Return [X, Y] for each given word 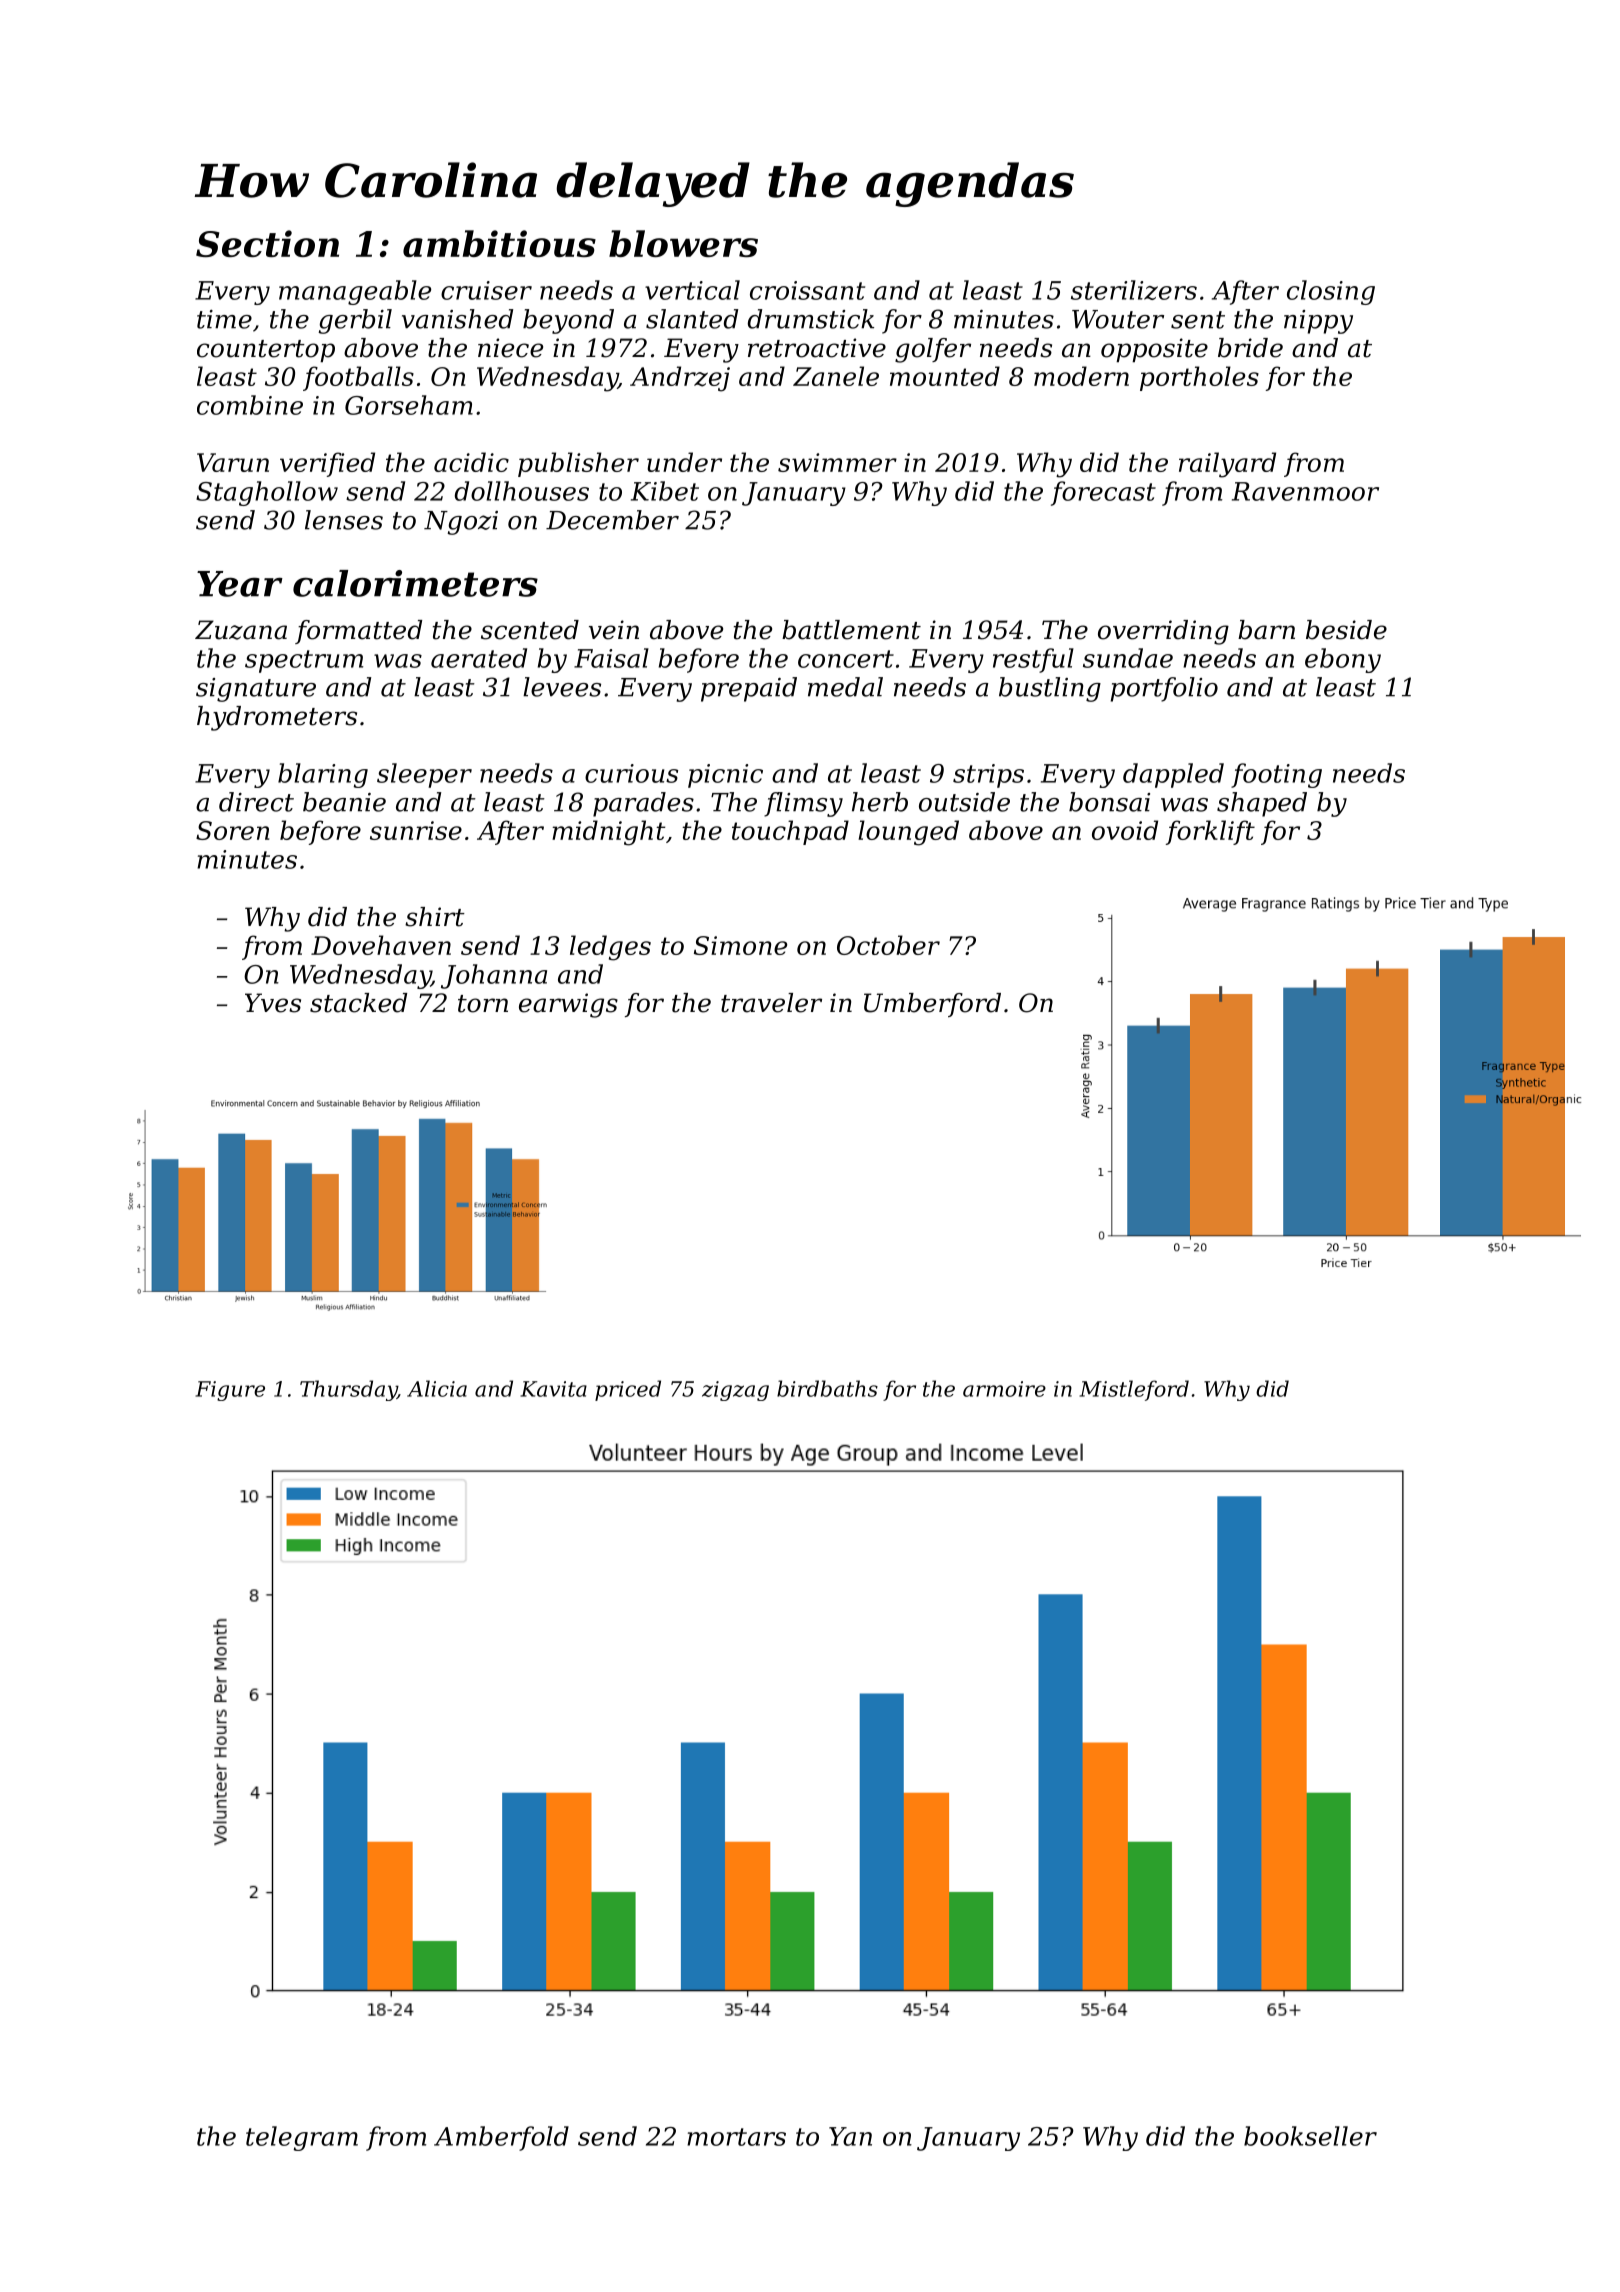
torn [483, 1004]
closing [1331, 292]
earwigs [568, 1005]
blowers [683, 243]
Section [267, 243]
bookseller [1310, 2136]
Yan [850, 2136]
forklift [1210, 832]
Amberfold [501, 2138]
